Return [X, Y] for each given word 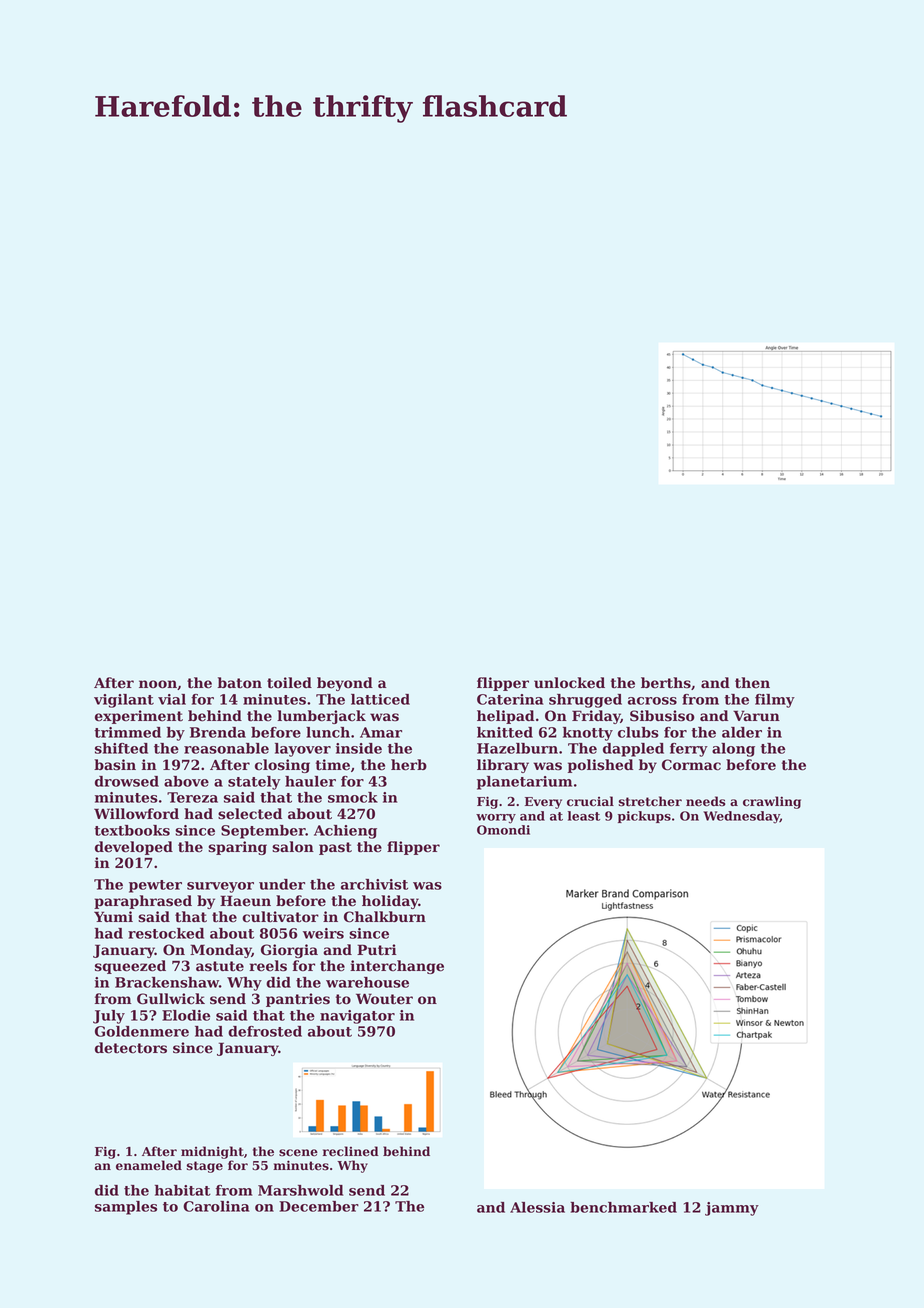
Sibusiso [662, 716]
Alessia [537, 1207]
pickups [644, 817]
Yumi [113, 916]
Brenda [218, 732]
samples [126, 1208]
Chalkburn [385, 917]
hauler [310, 781]
